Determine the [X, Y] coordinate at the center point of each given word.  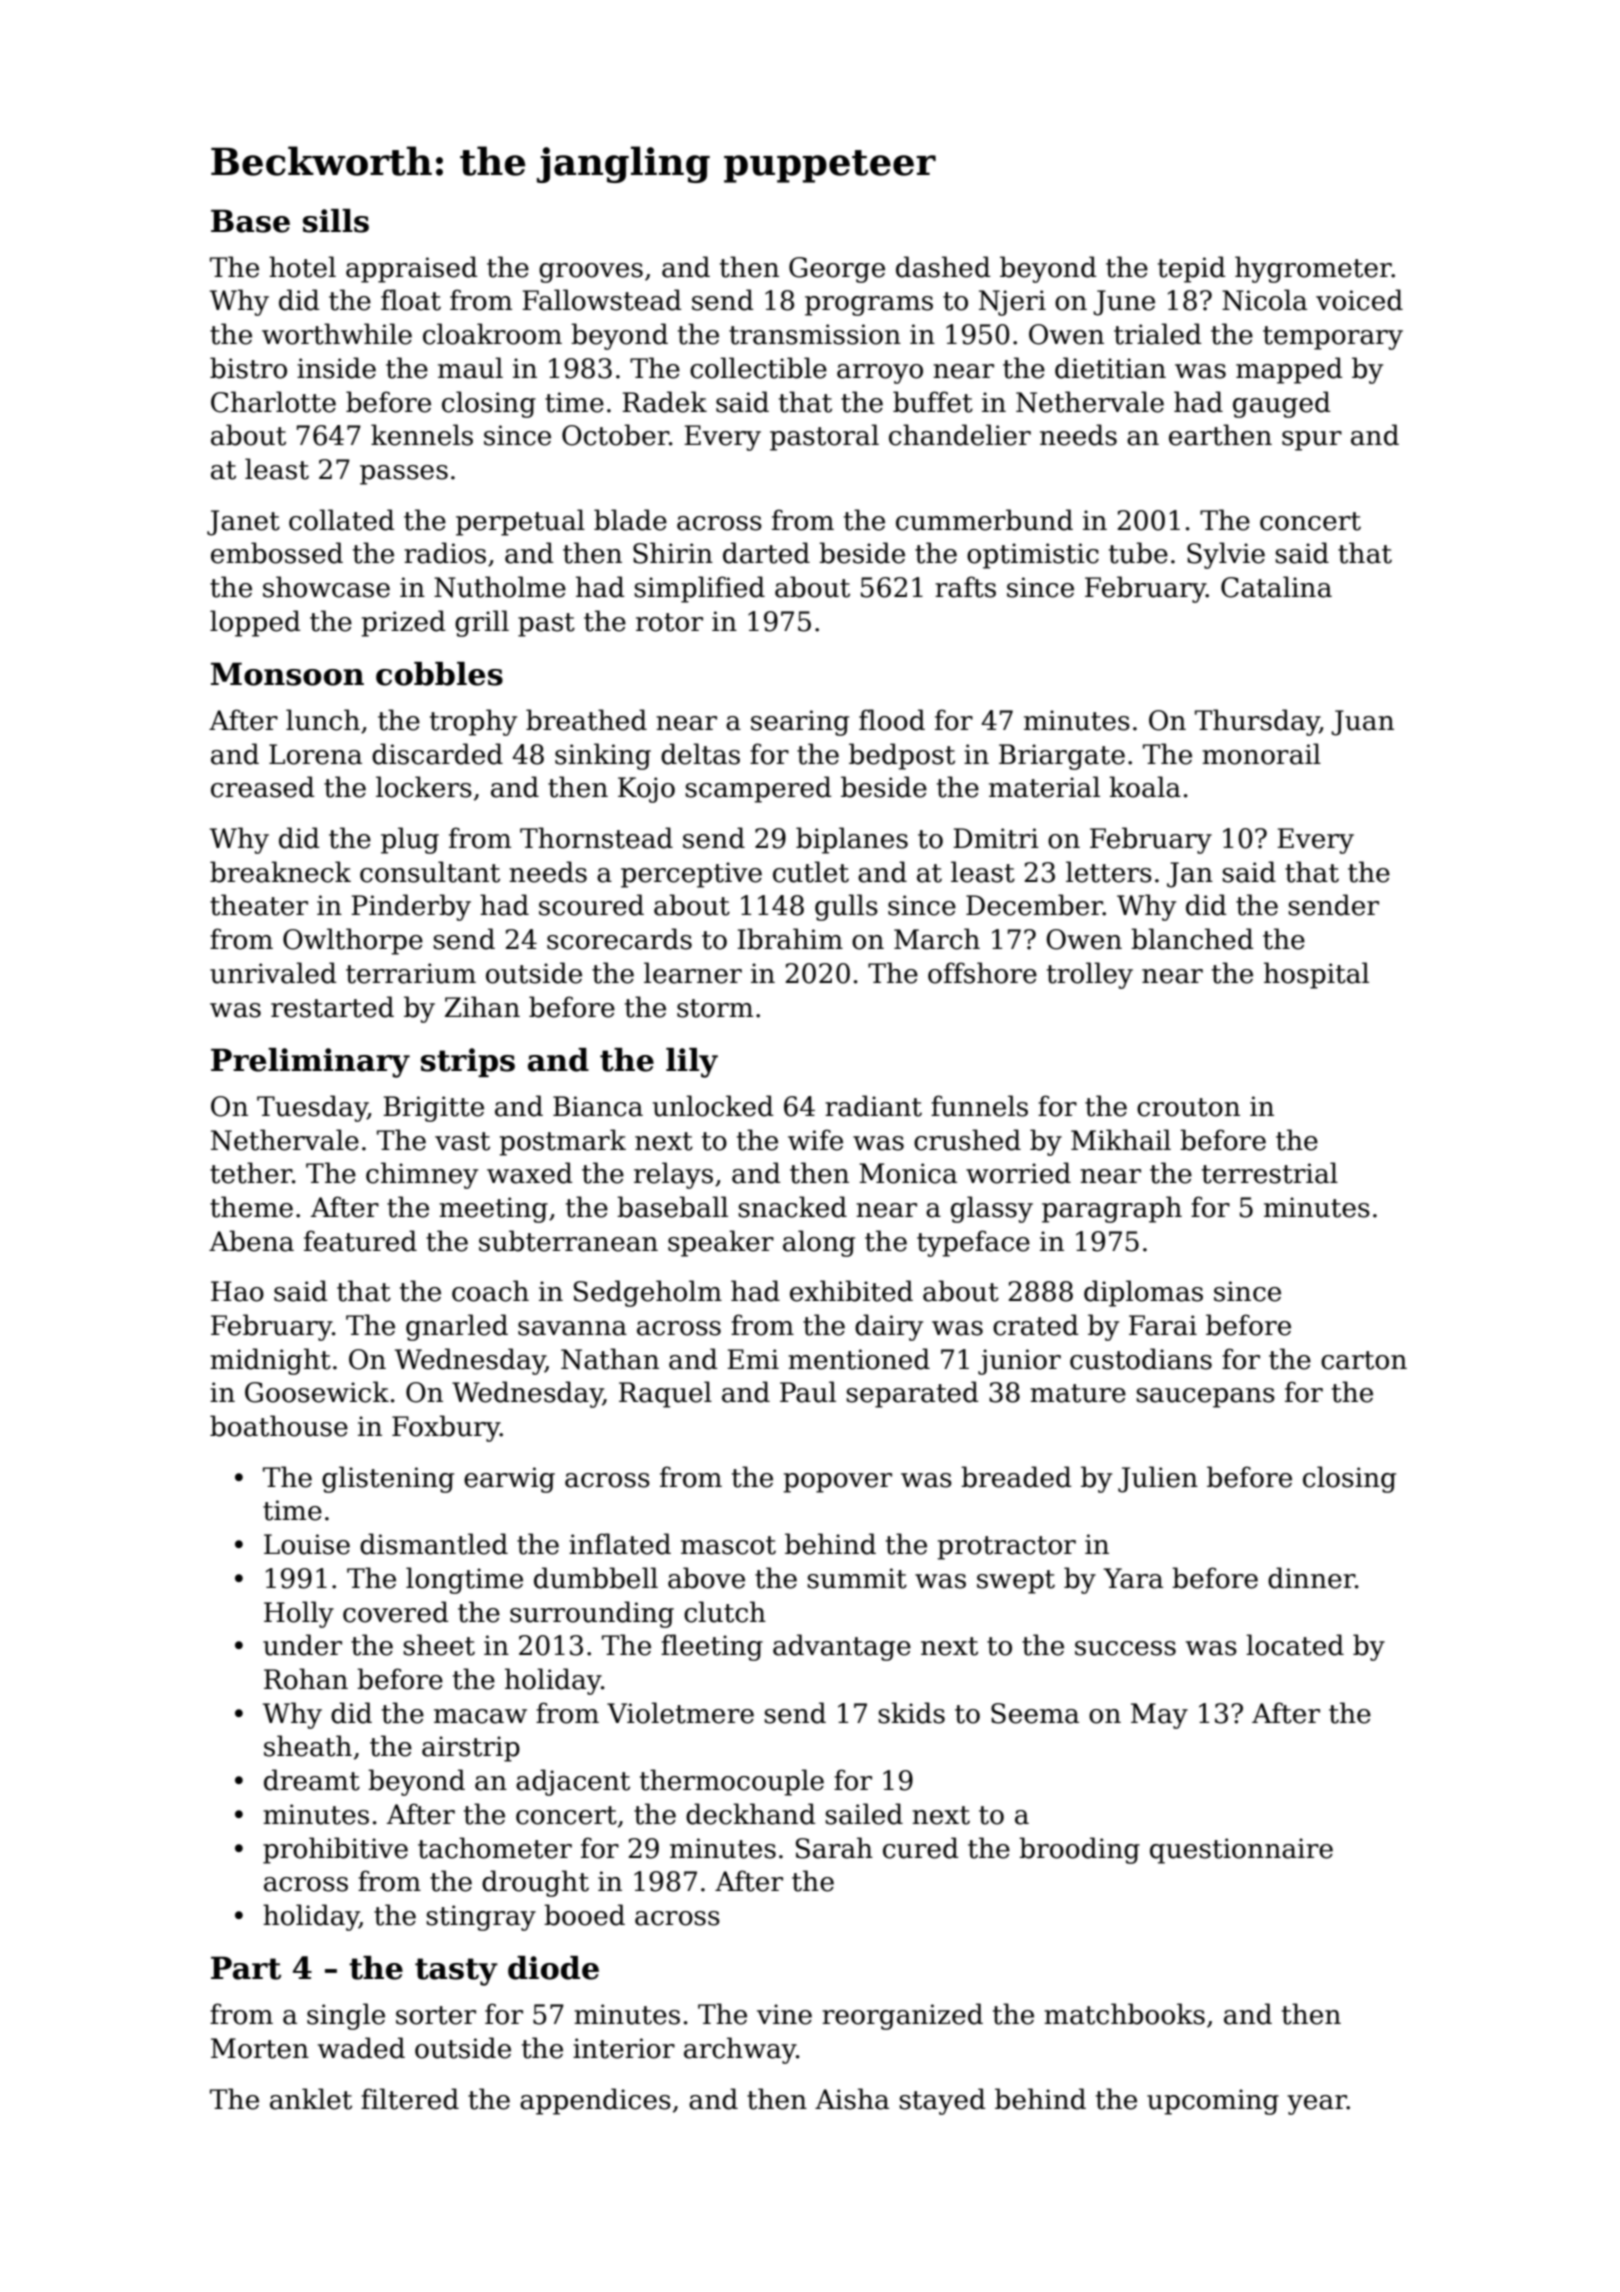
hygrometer [1313, 269]
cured [921, 1848]
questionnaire [1241, 1851]
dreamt [312, 1780]
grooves [591, 273]
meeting [493, 1210]
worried [1018, 1173]
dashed [943, 267]
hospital [1316, 975]
